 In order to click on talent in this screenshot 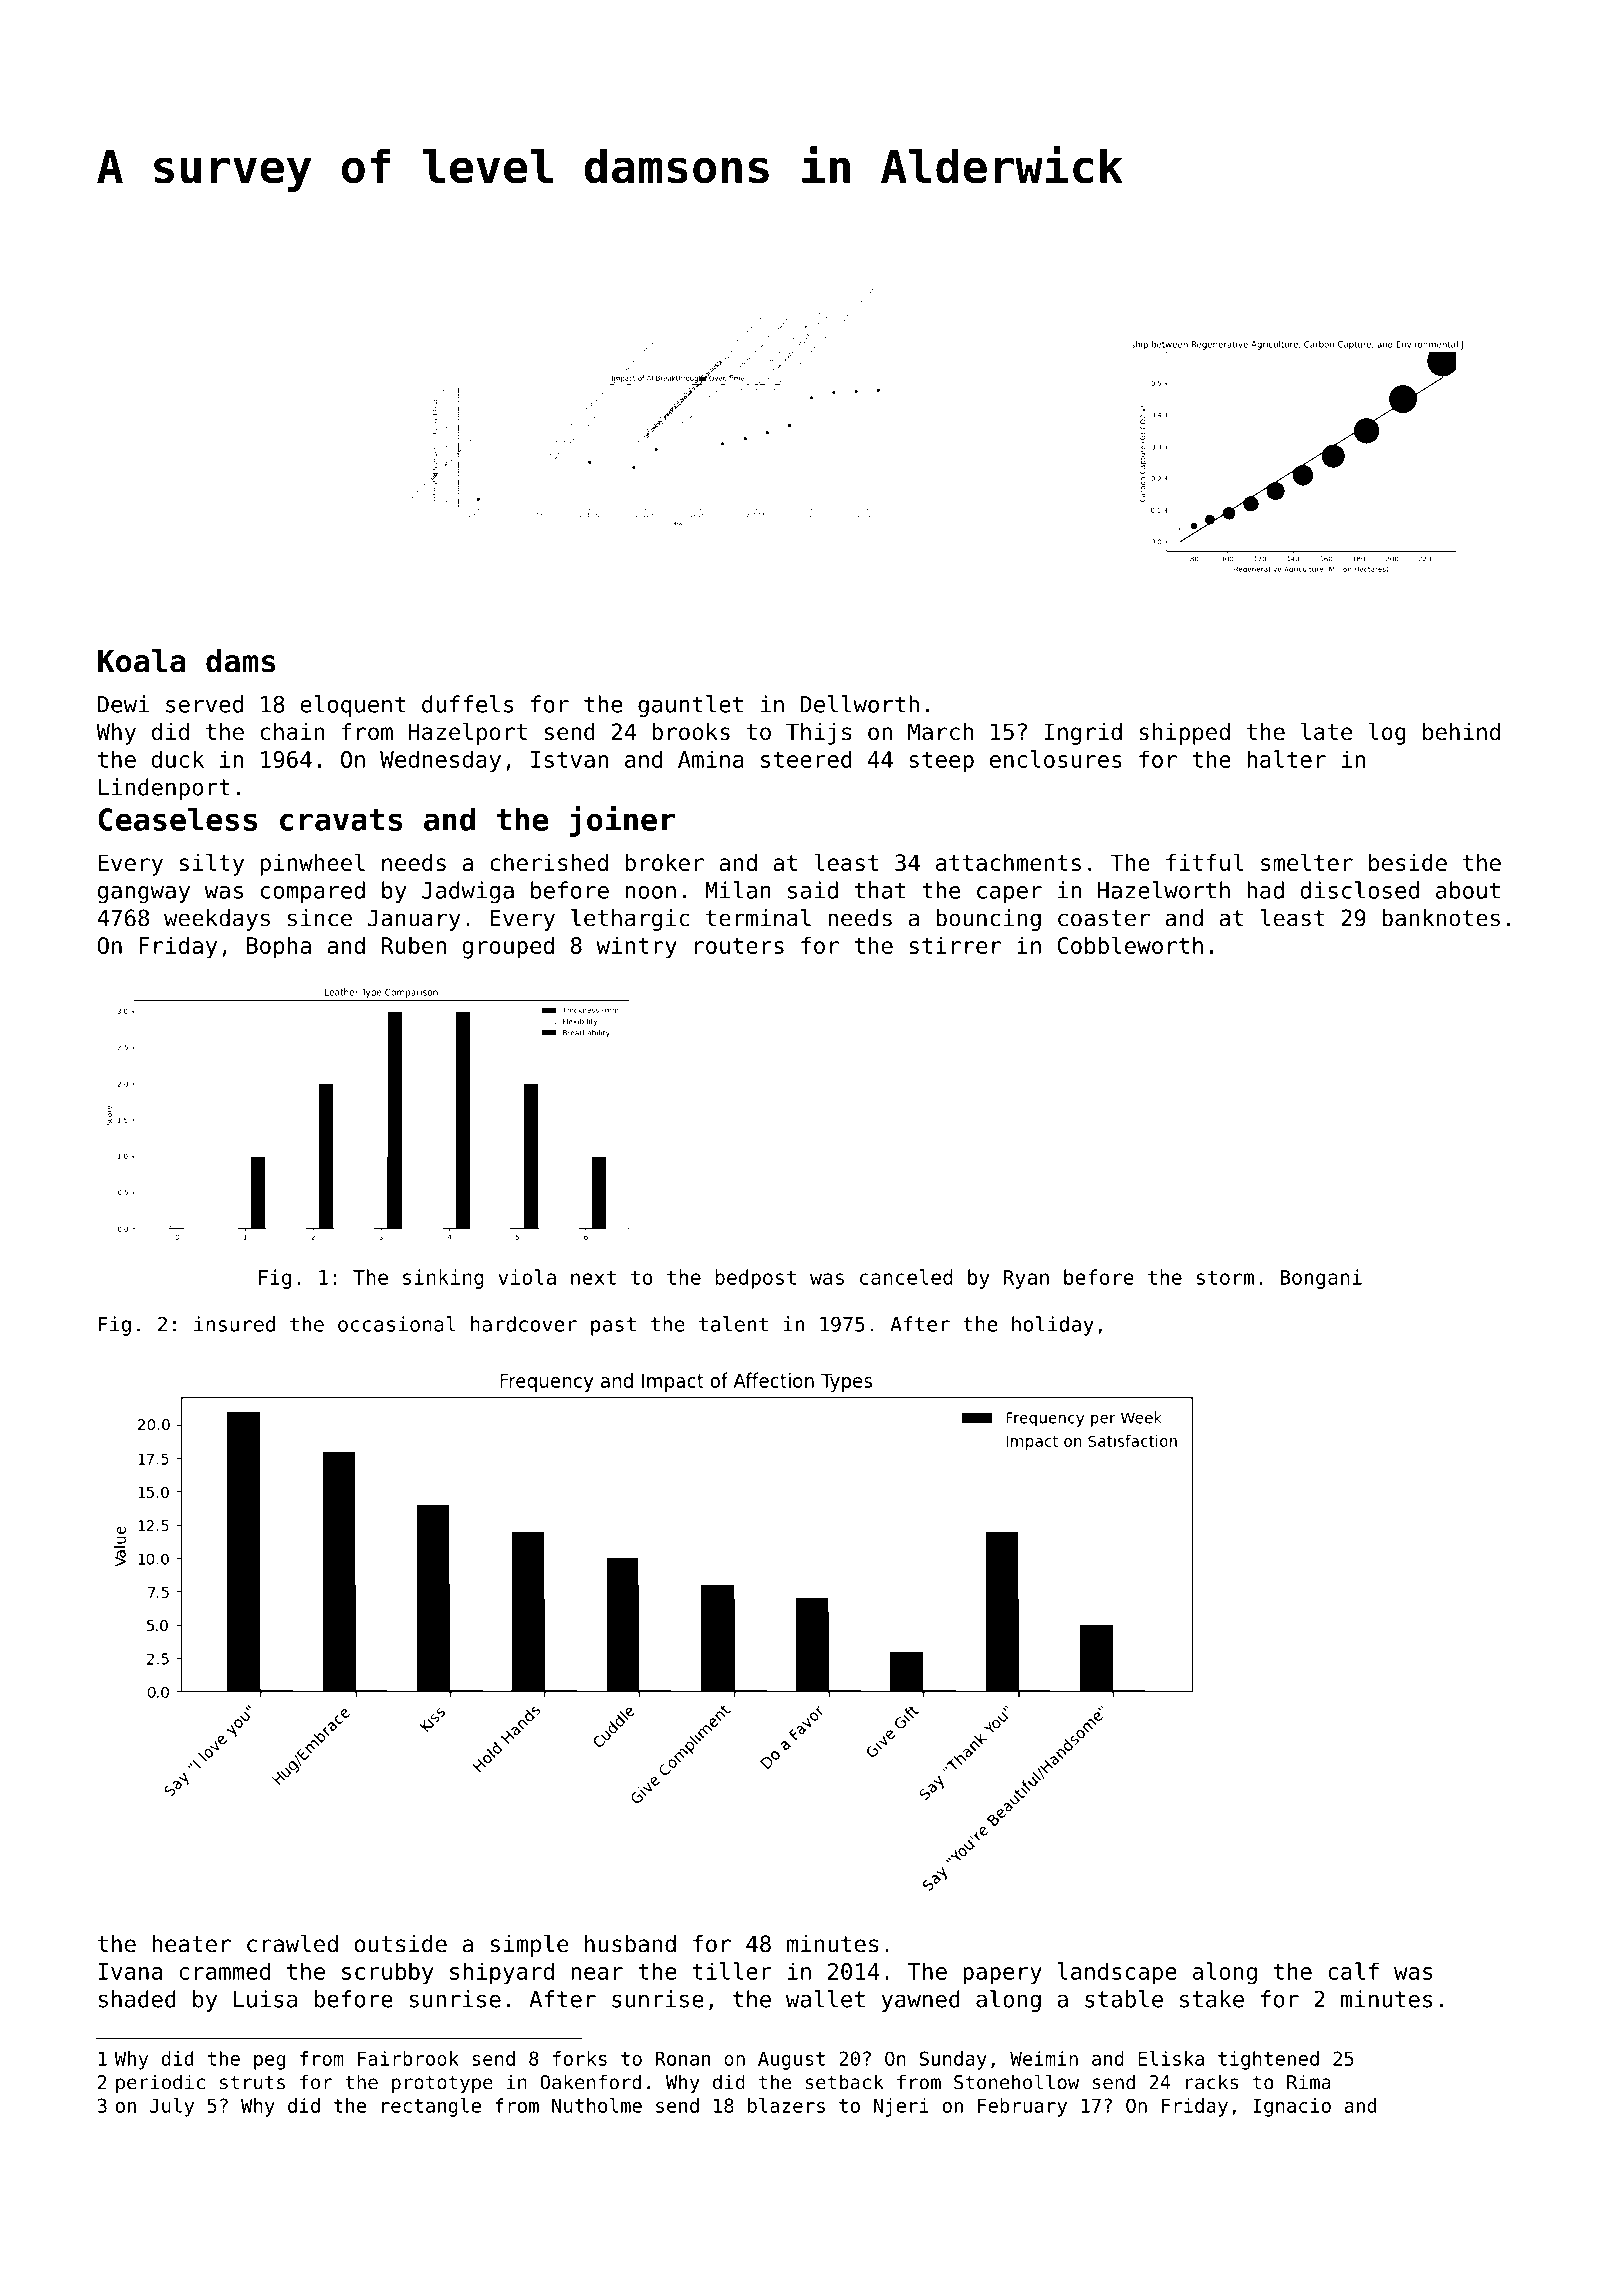, I will do `click(733, 1324)`.
